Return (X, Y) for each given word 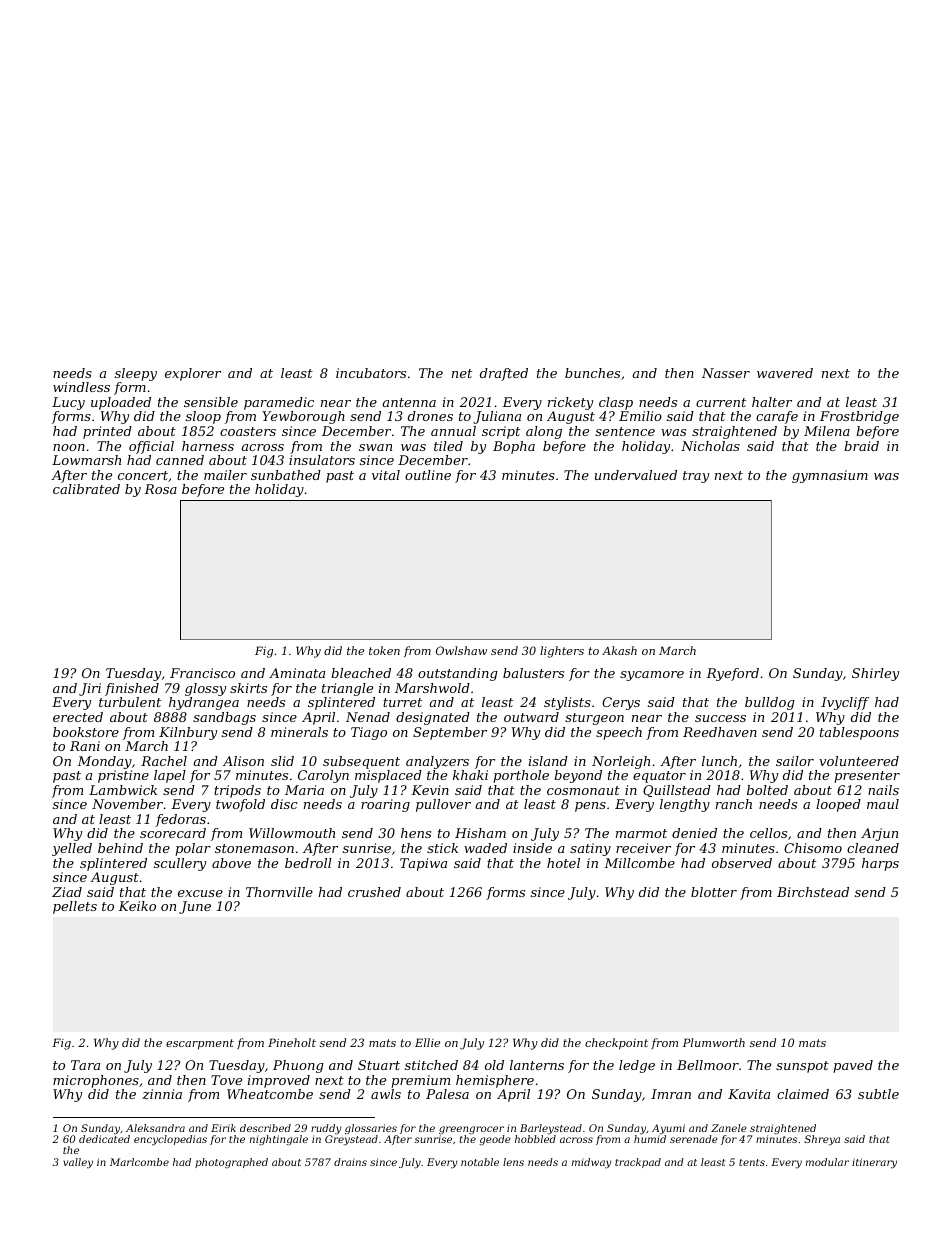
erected (78, 717)
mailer (225, 475)
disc (284, 804)
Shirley (875, 674)
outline (428, 475)
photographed (231, 1163)
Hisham (480, 833)
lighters (562, 652)
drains (350, 1162)
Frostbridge (859, 417)
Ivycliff (845, 703)
